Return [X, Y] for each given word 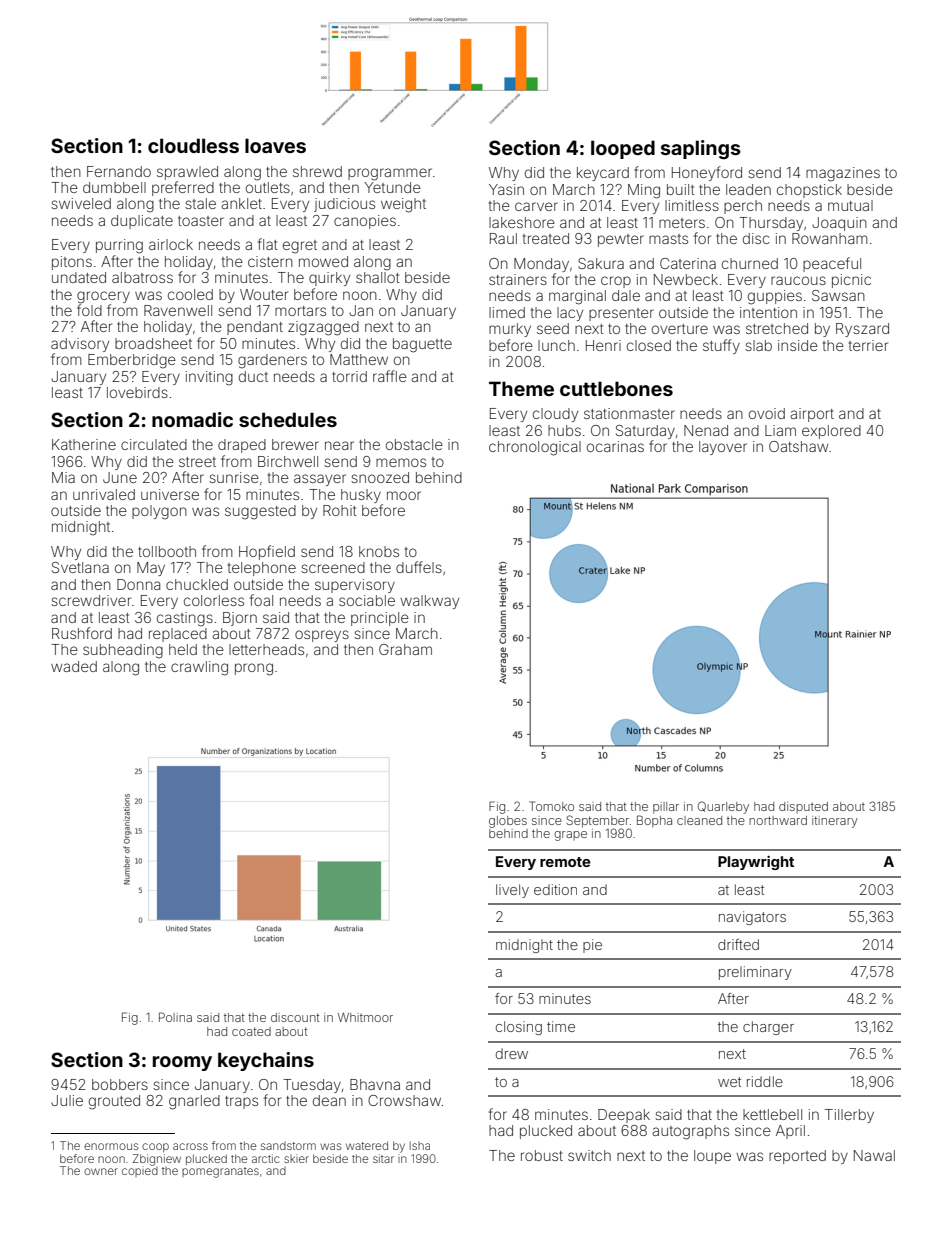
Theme [521, 388]
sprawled [187, 173]
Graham [405, 649]
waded [74, 666]
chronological [535, 448]
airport [812, 415]
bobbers [120, 1084]
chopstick [809, 191]
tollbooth [167, 551]
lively [512, 891]
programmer [390, 174]
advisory [80, 345]
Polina [175, 1017]
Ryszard [862, 330]
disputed [803, 807]
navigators [752, 918]
